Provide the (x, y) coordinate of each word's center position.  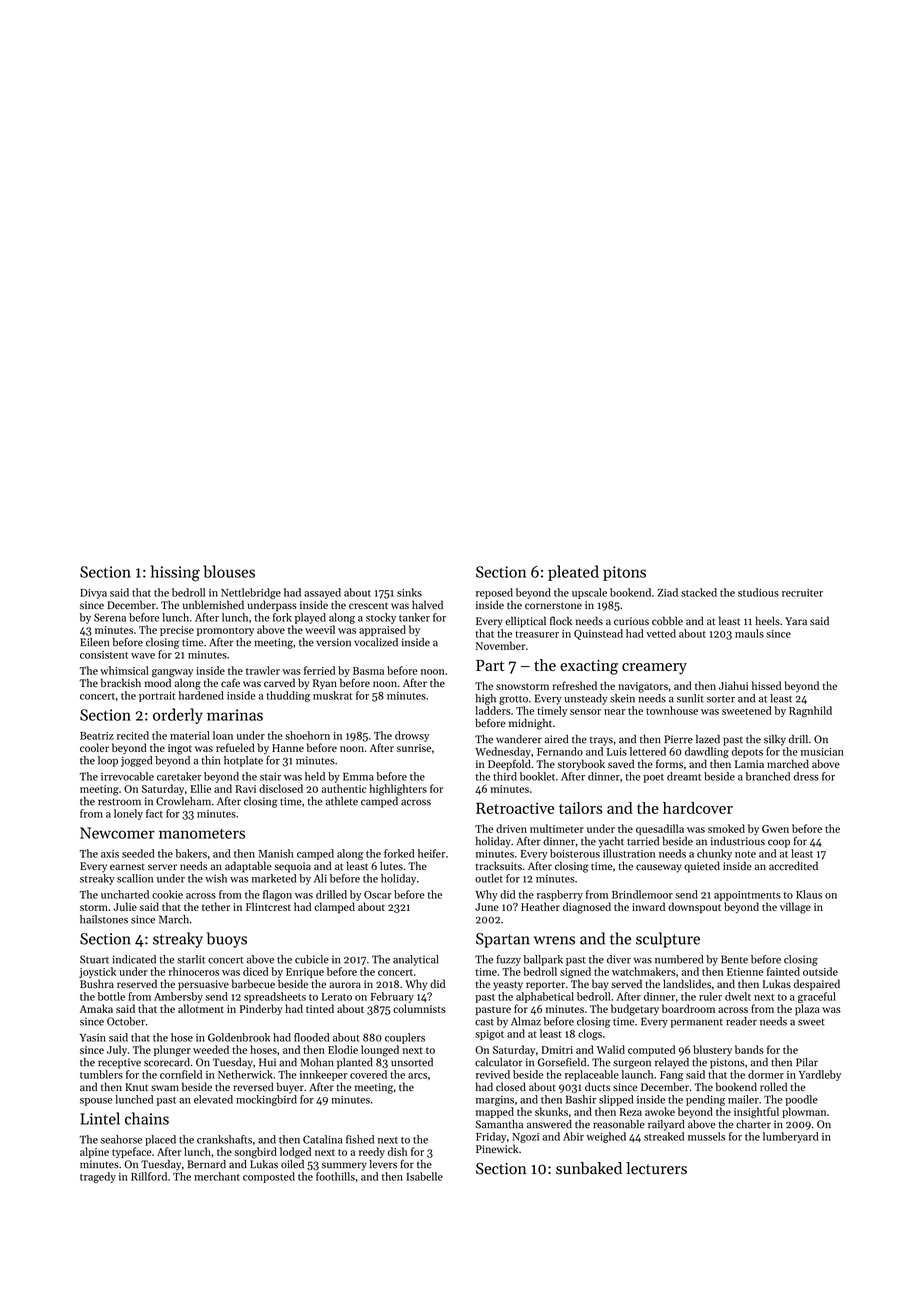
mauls (749, 633)
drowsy (412, 736)
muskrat (332, 695)
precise (177, 631)
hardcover (698, 808)
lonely (128, 814)
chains (147, 1118)
